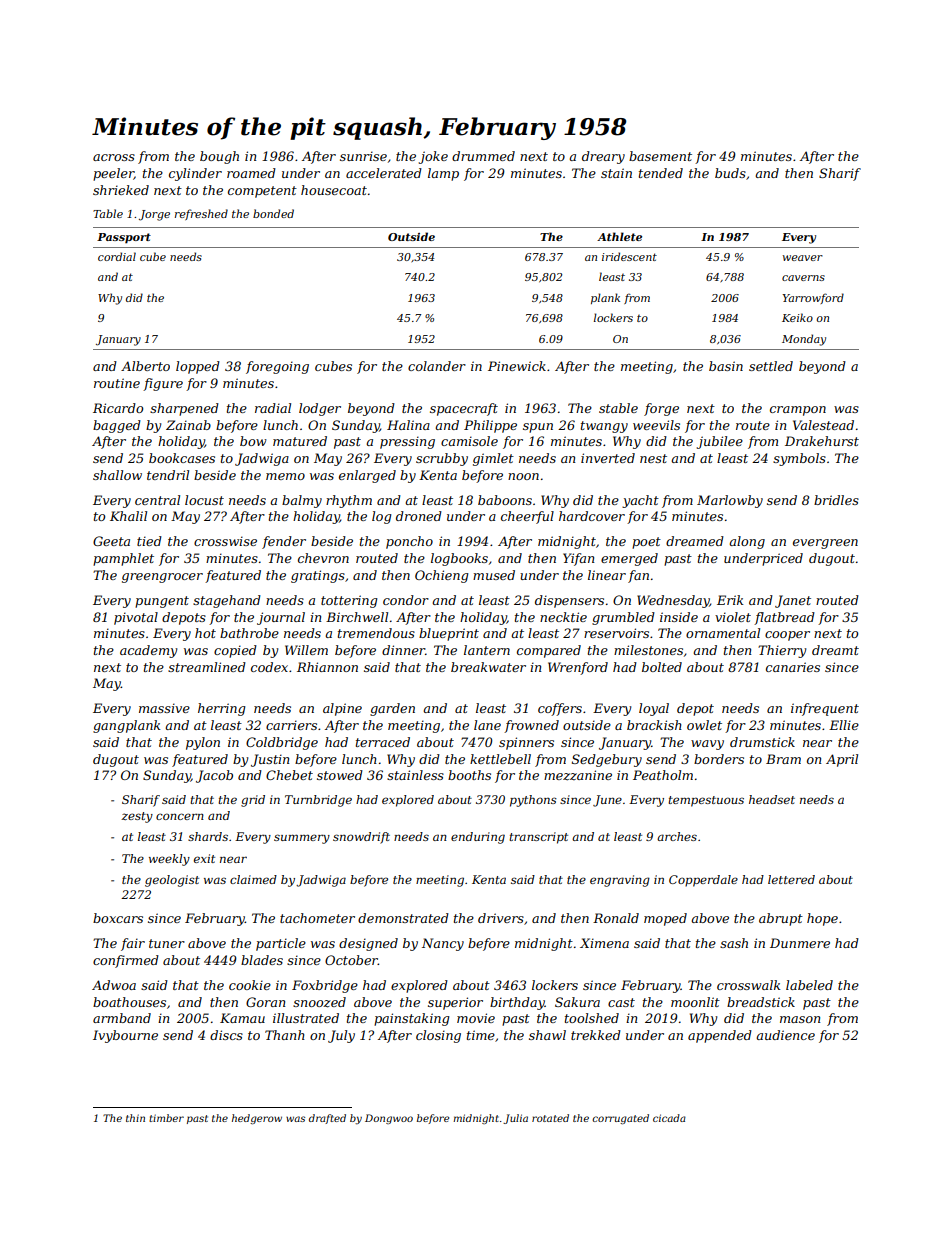  Describe the element at coordinates (437, 366) in the screenshot. I see `colander` at that location.
